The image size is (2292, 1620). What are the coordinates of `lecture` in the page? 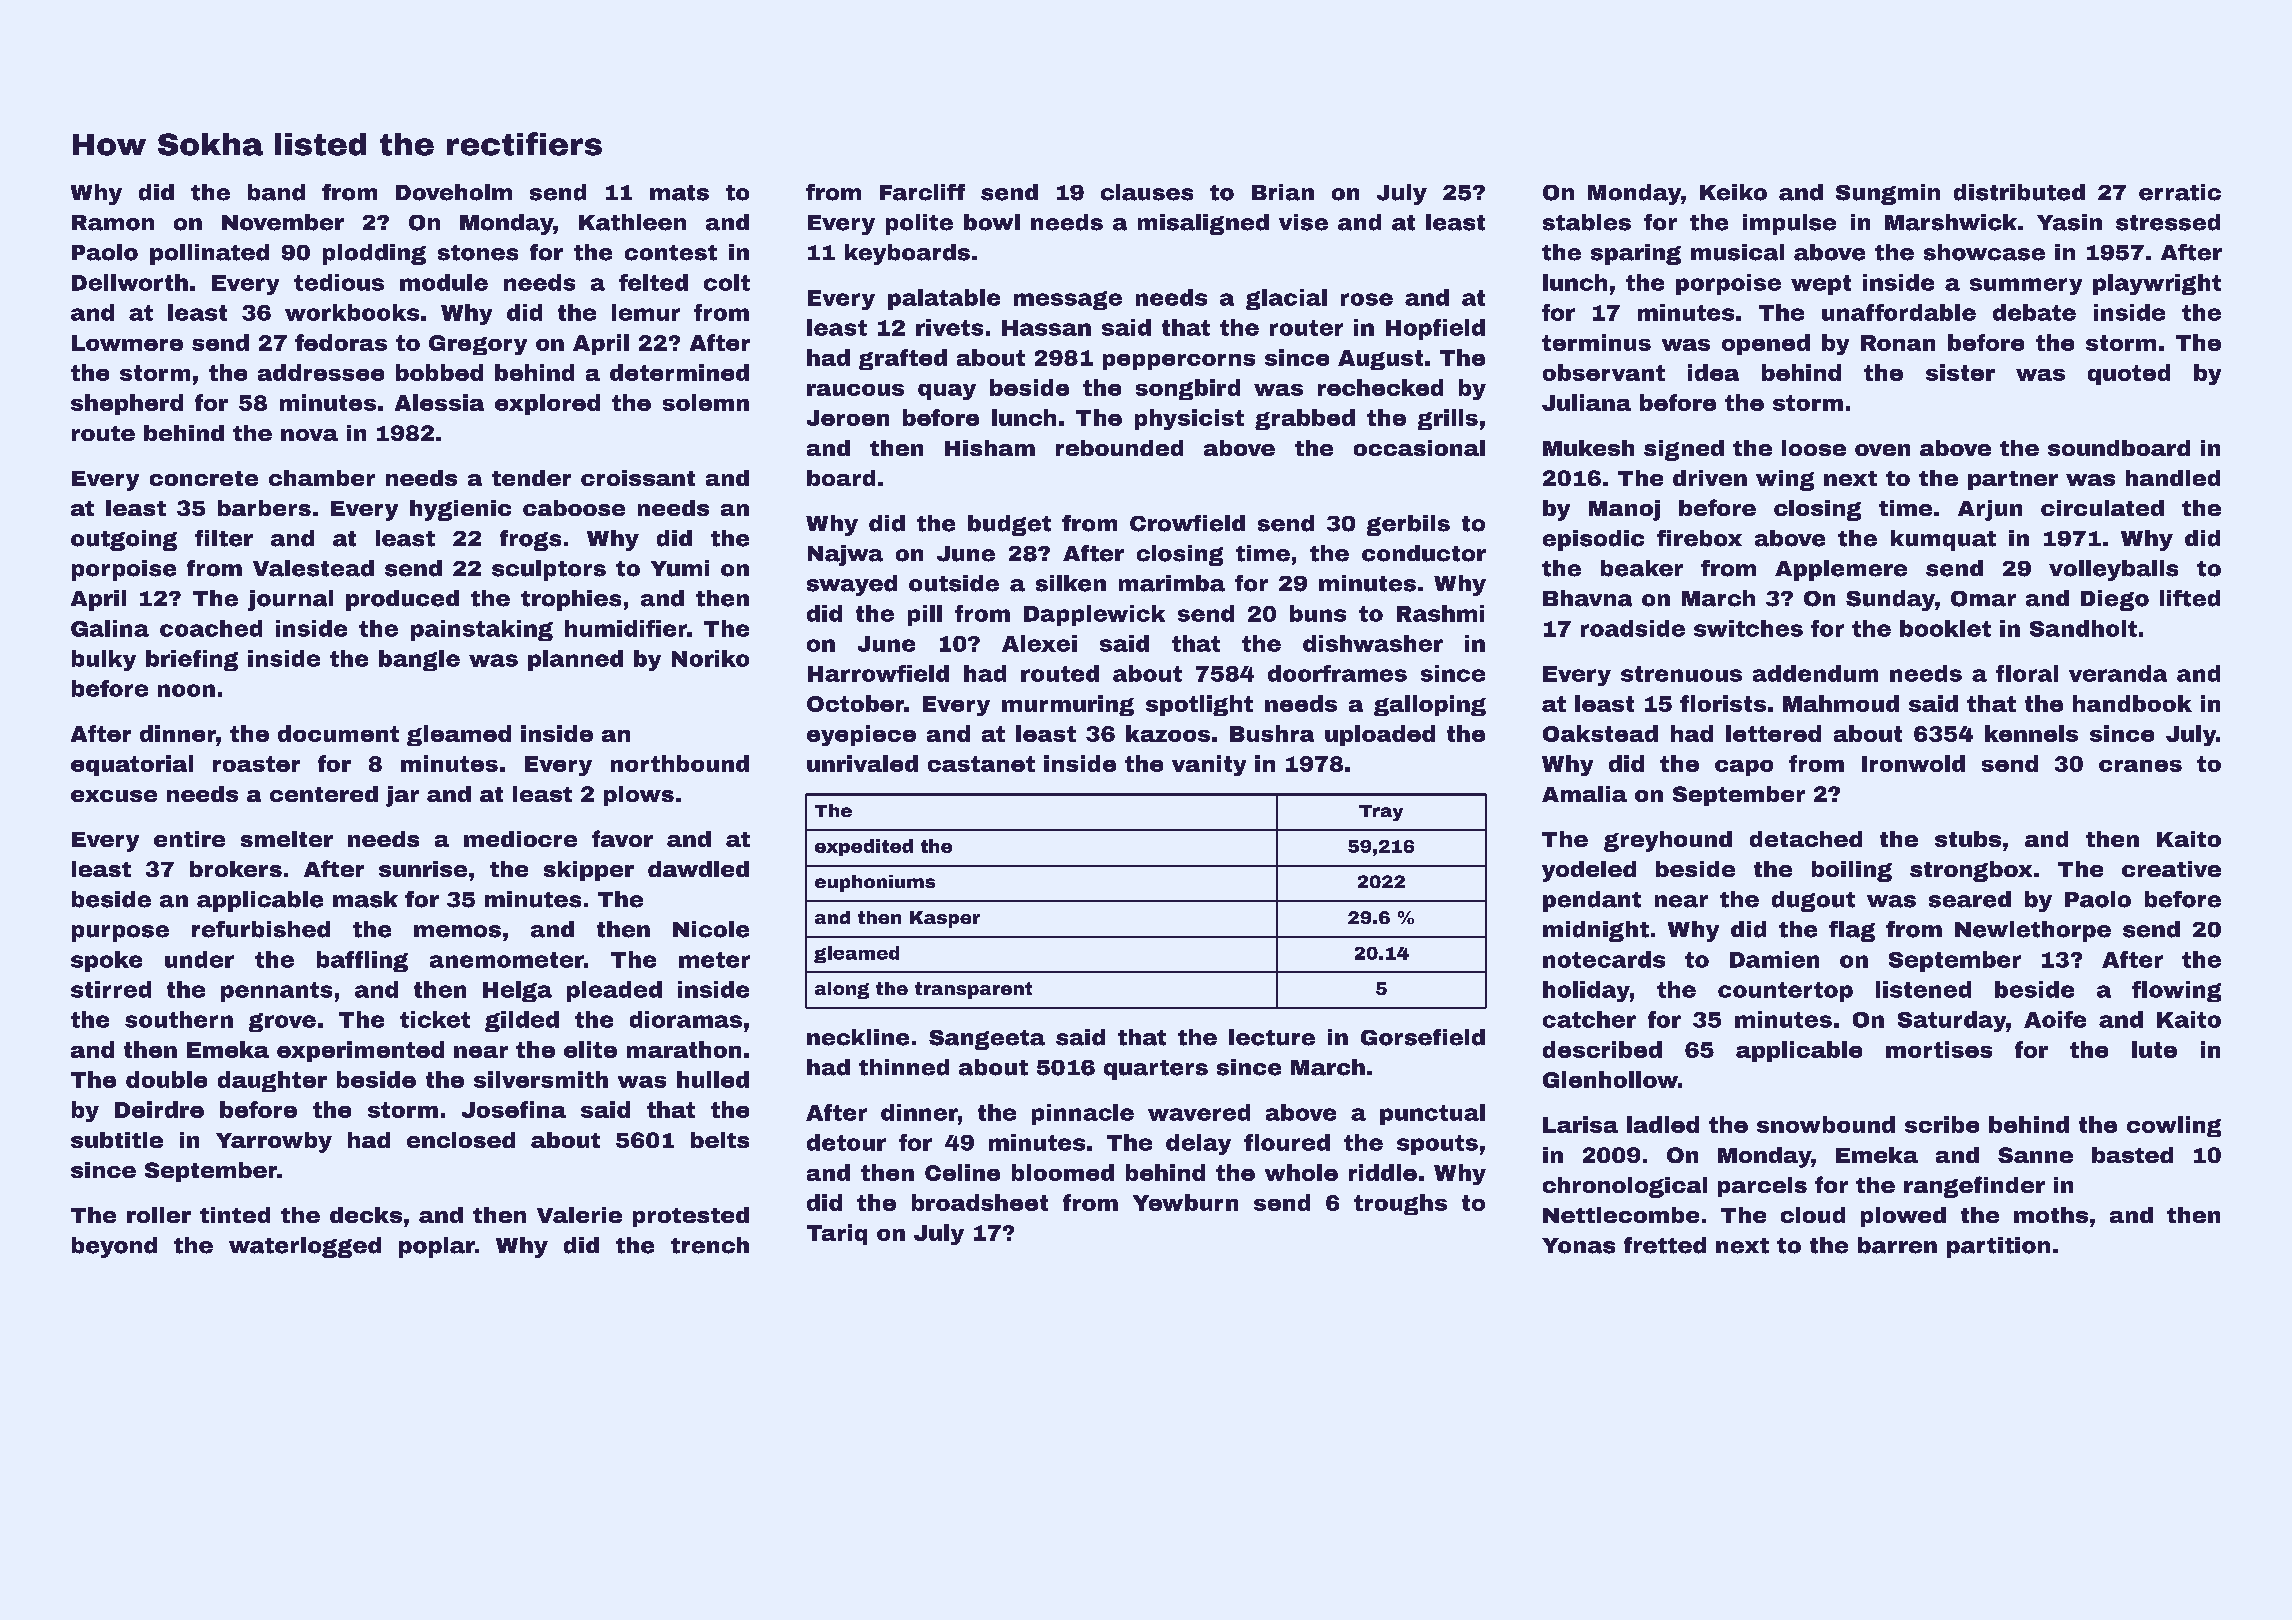 It's located at (1272, 1037).
